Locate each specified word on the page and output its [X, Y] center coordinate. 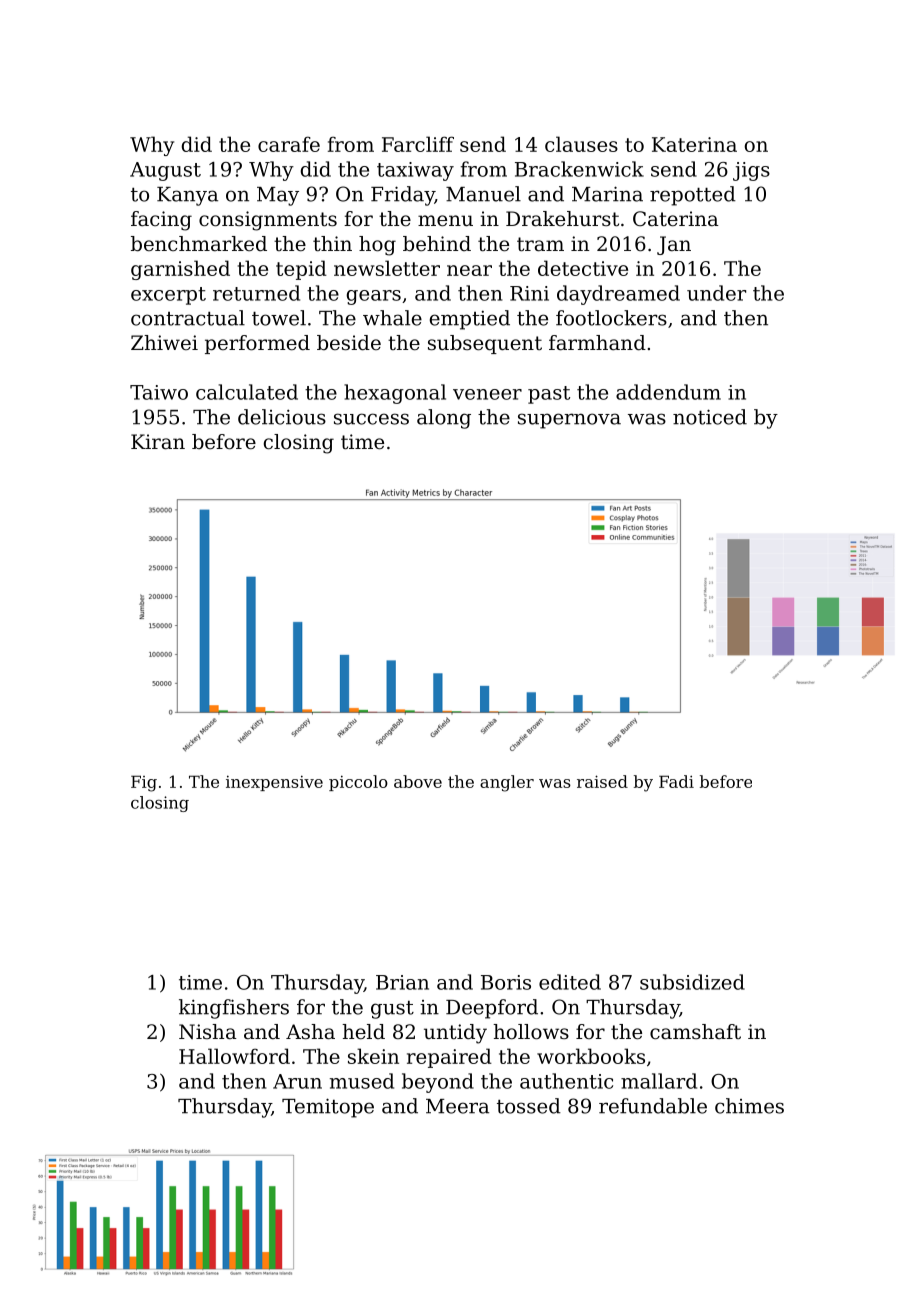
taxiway [415, 171]
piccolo [358, 783]
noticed [710, 417]
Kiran [158, 442]
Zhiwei [164, 342]
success [371, 419]
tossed [529, 1106]
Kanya [187, 196]
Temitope [328, 1108]
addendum [668, 392]
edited [570, 982]
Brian [402, 982]
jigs [751, 171]
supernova [569, 421]
